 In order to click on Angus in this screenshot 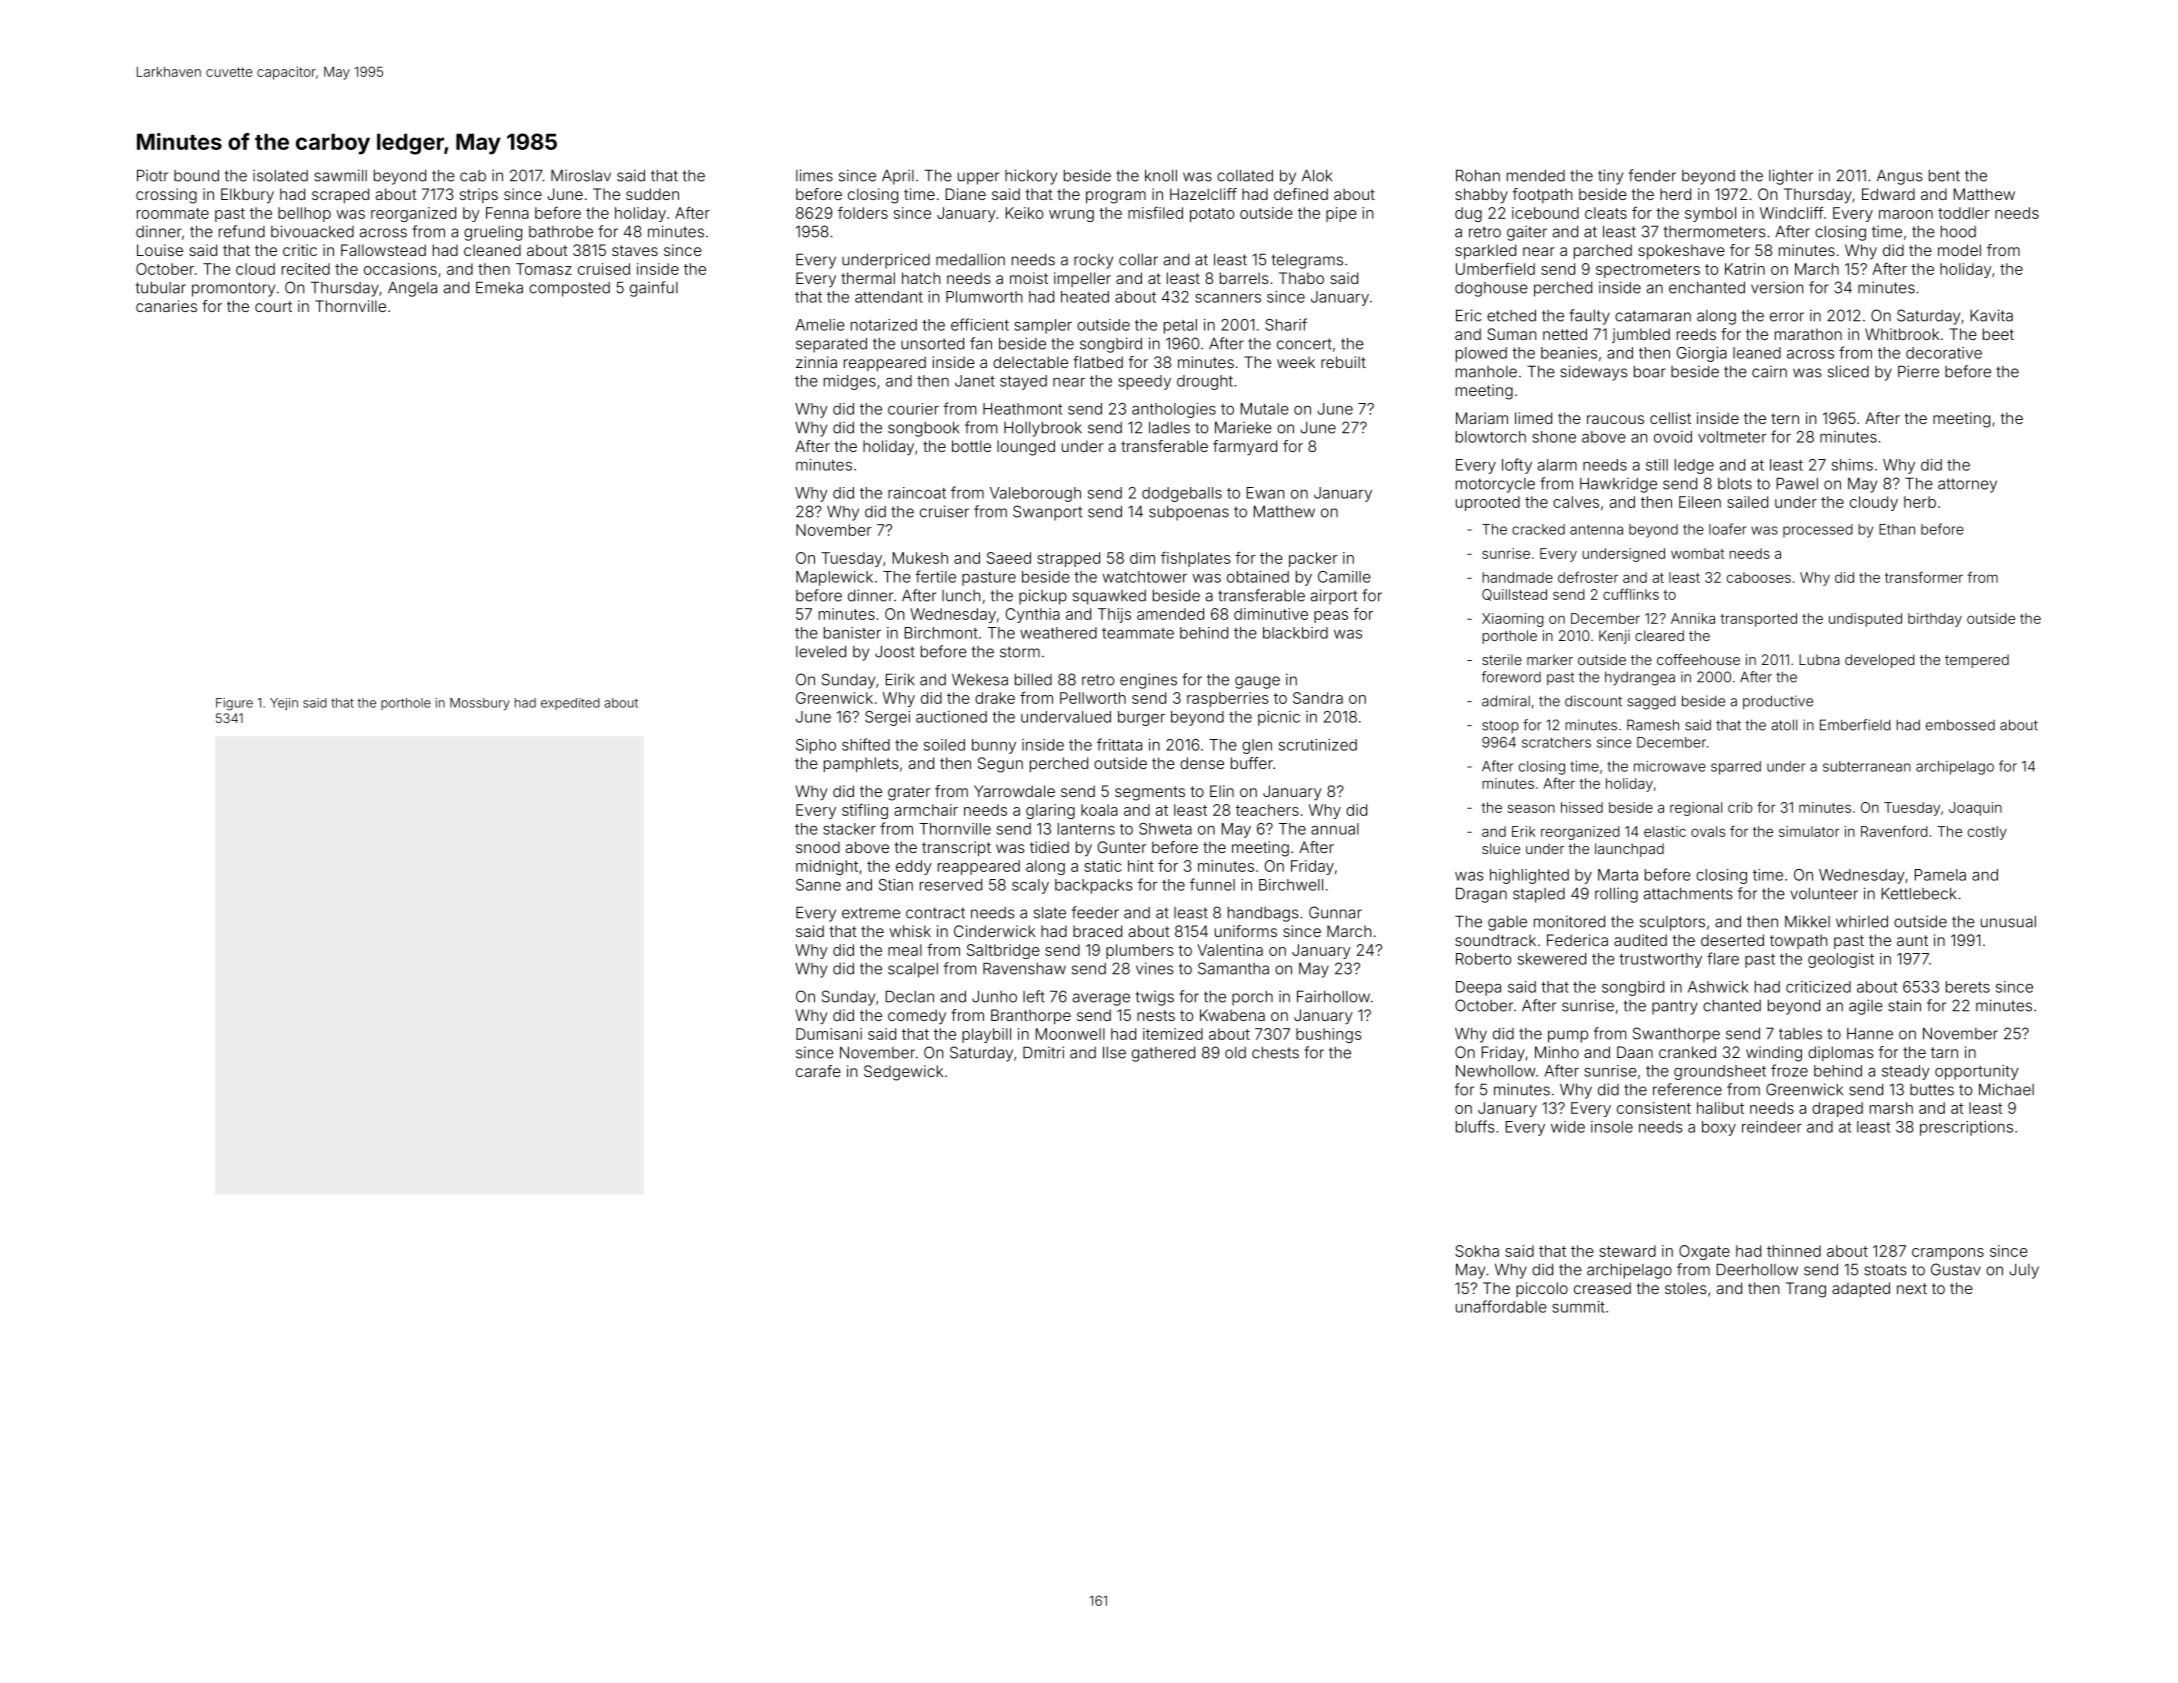, I will do `click(1899, 177)`.
